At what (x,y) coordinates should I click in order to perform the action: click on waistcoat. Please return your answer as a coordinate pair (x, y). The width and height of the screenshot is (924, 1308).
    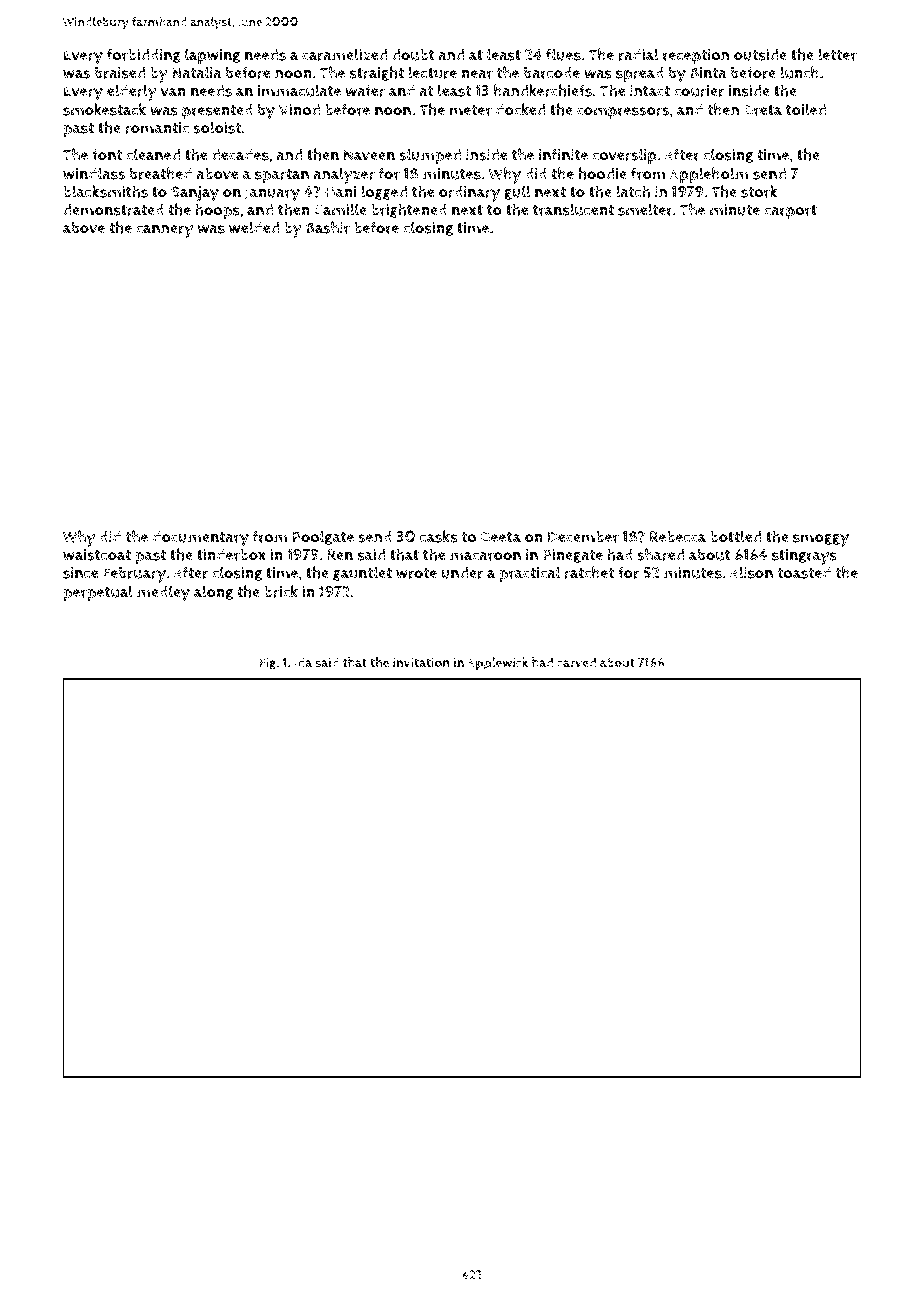
    Looking at the image, I should click on (97, 555).
